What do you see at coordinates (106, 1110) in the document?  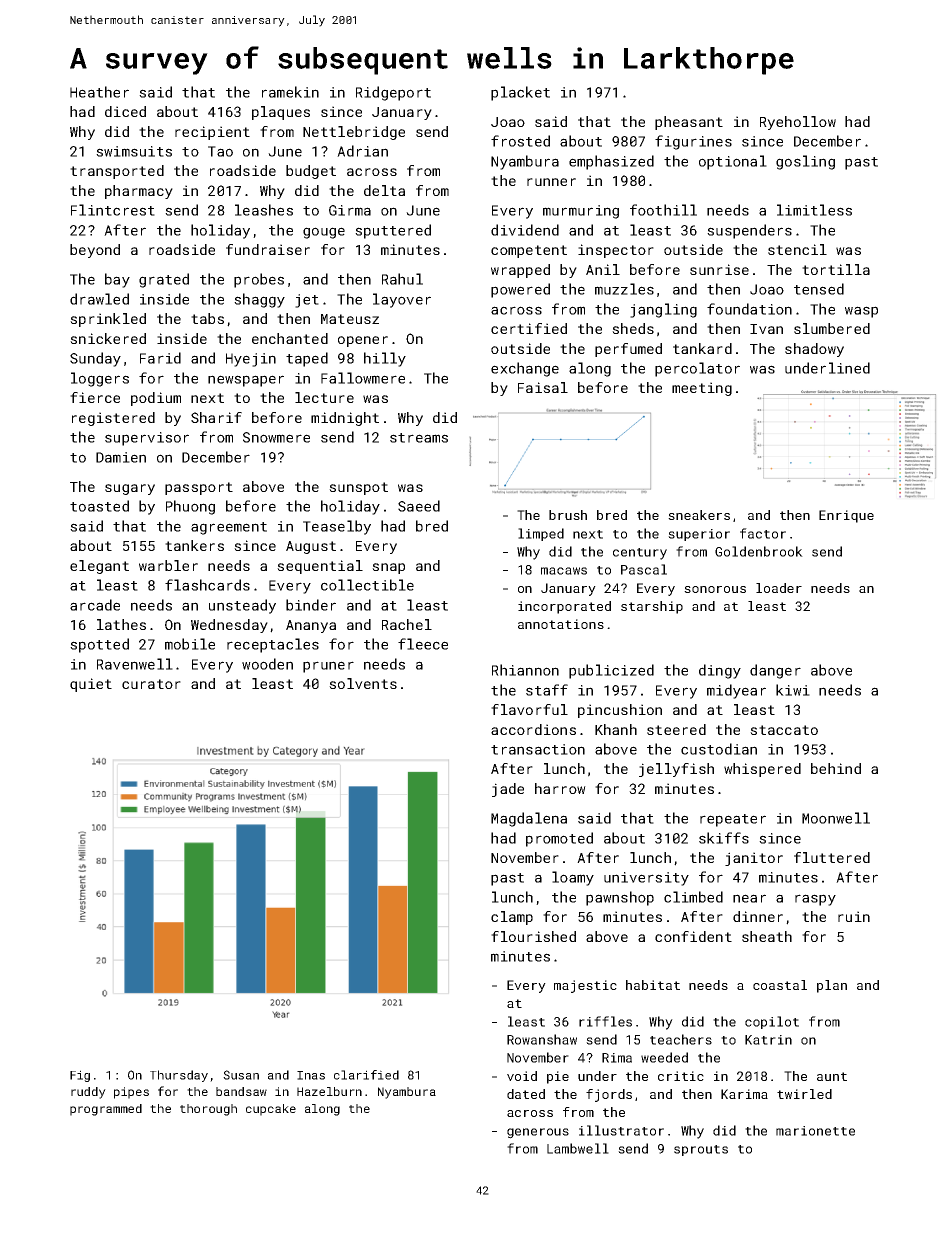 I see `programmed` at bounding box center [106, 1110].
